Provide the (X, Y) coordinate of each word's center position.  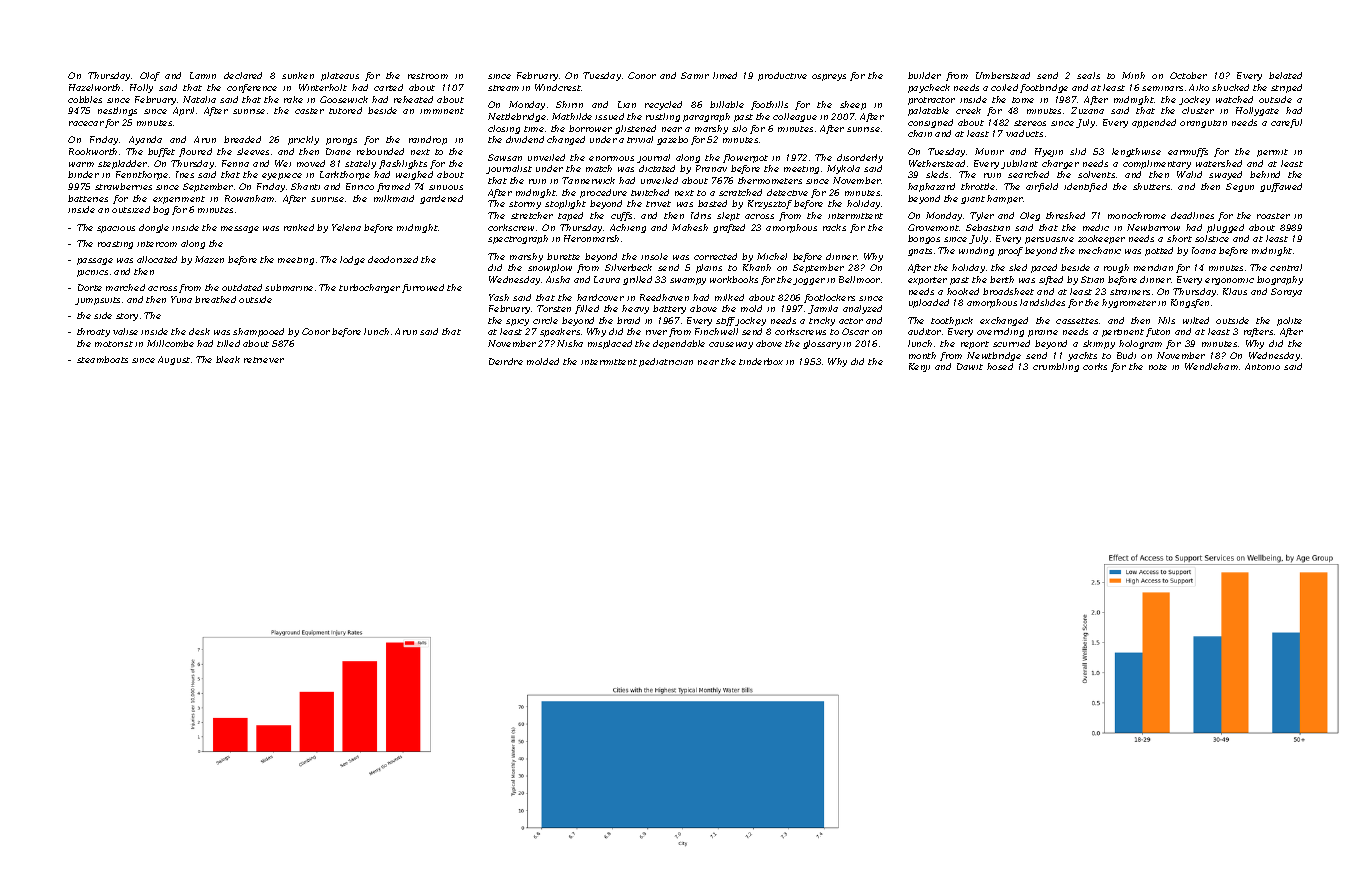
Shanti (305, 186)
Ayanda (145, 140)
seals (1088, 75)
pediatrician (666, 362)
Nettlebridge (517, 117)
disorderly (860, 158)
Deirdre (506, 361)
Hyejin (1049, 152)
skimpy (1099, 344)
